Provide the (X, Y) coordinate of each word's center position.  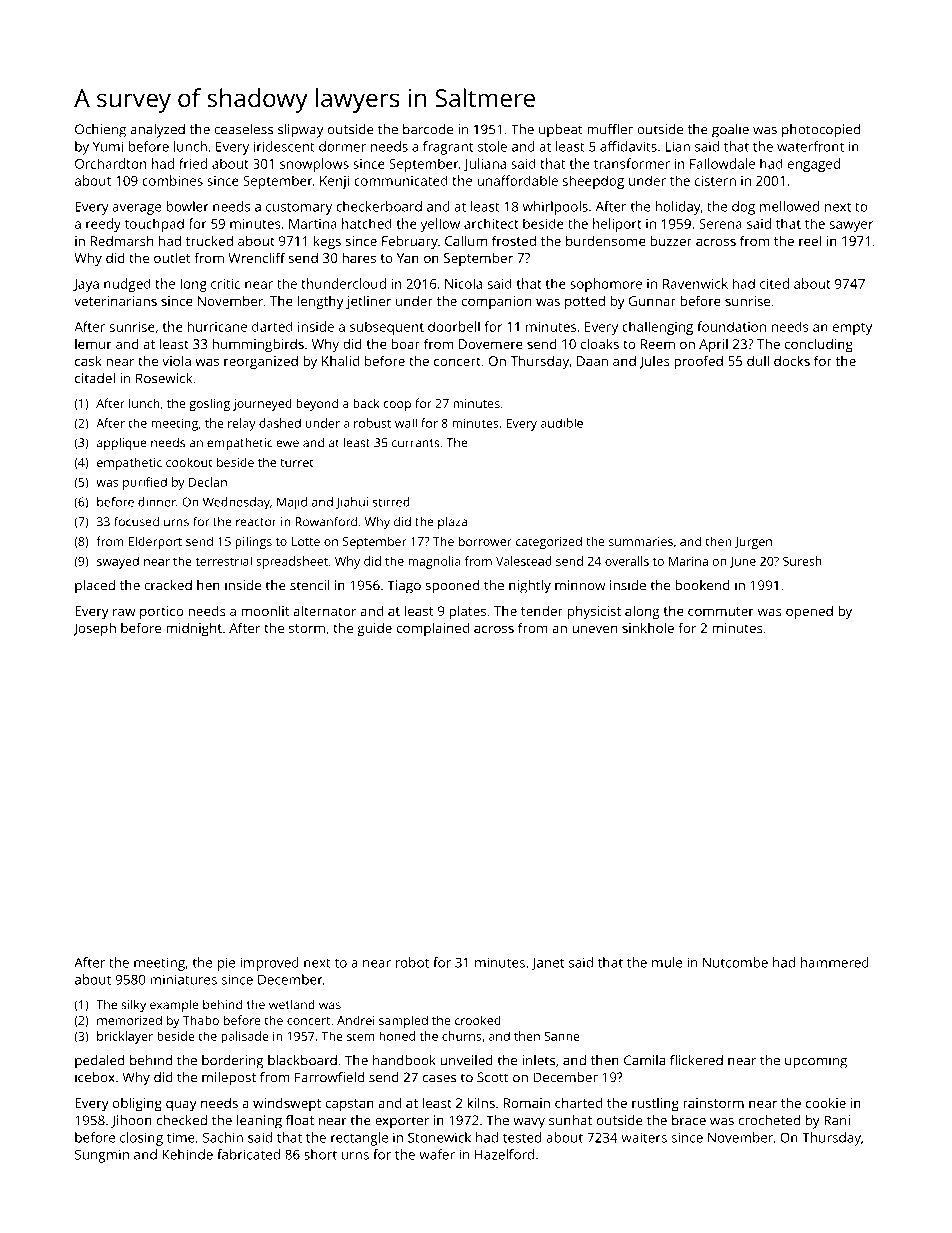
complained (433, 629)
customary (299, 208)
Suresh (802, 561)
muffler (610, 129)
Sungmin (102, 1156)
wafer (437, 1154)
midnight (194, 629)
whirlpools (555, 208)
